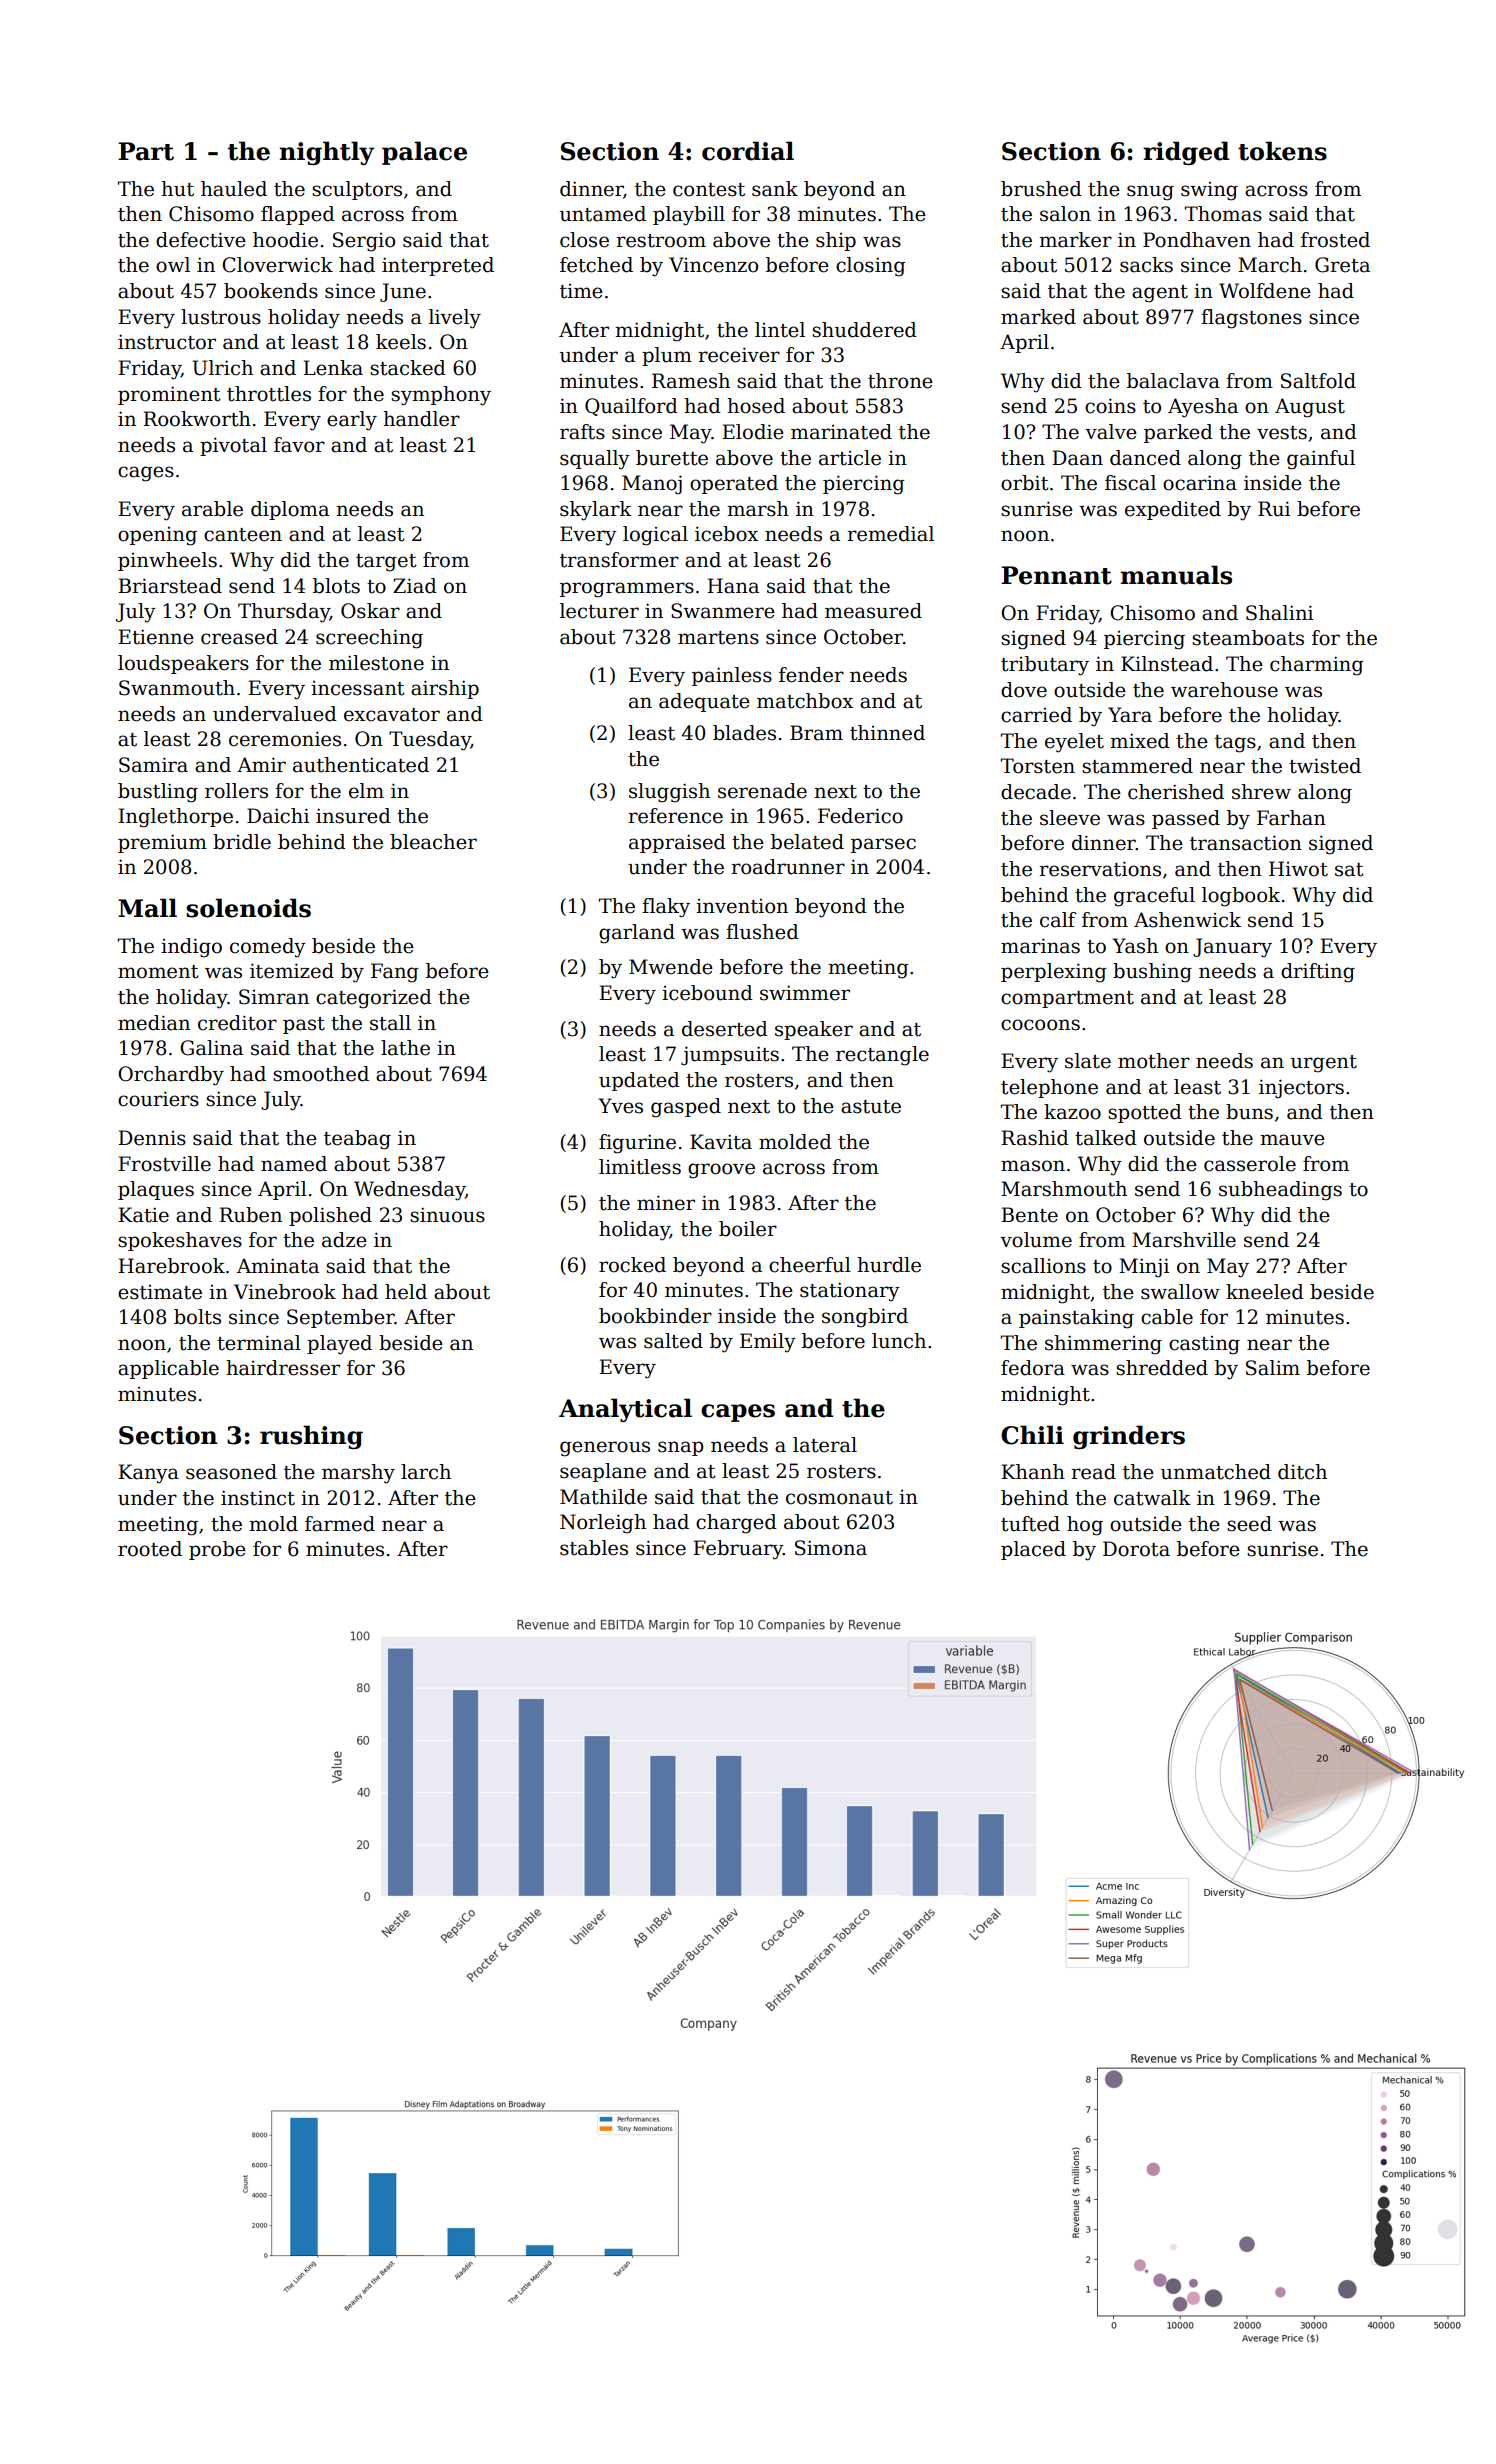  Describe the element at coordinates (1282, 151) in the screenshot. I see `tokens` at that location.
